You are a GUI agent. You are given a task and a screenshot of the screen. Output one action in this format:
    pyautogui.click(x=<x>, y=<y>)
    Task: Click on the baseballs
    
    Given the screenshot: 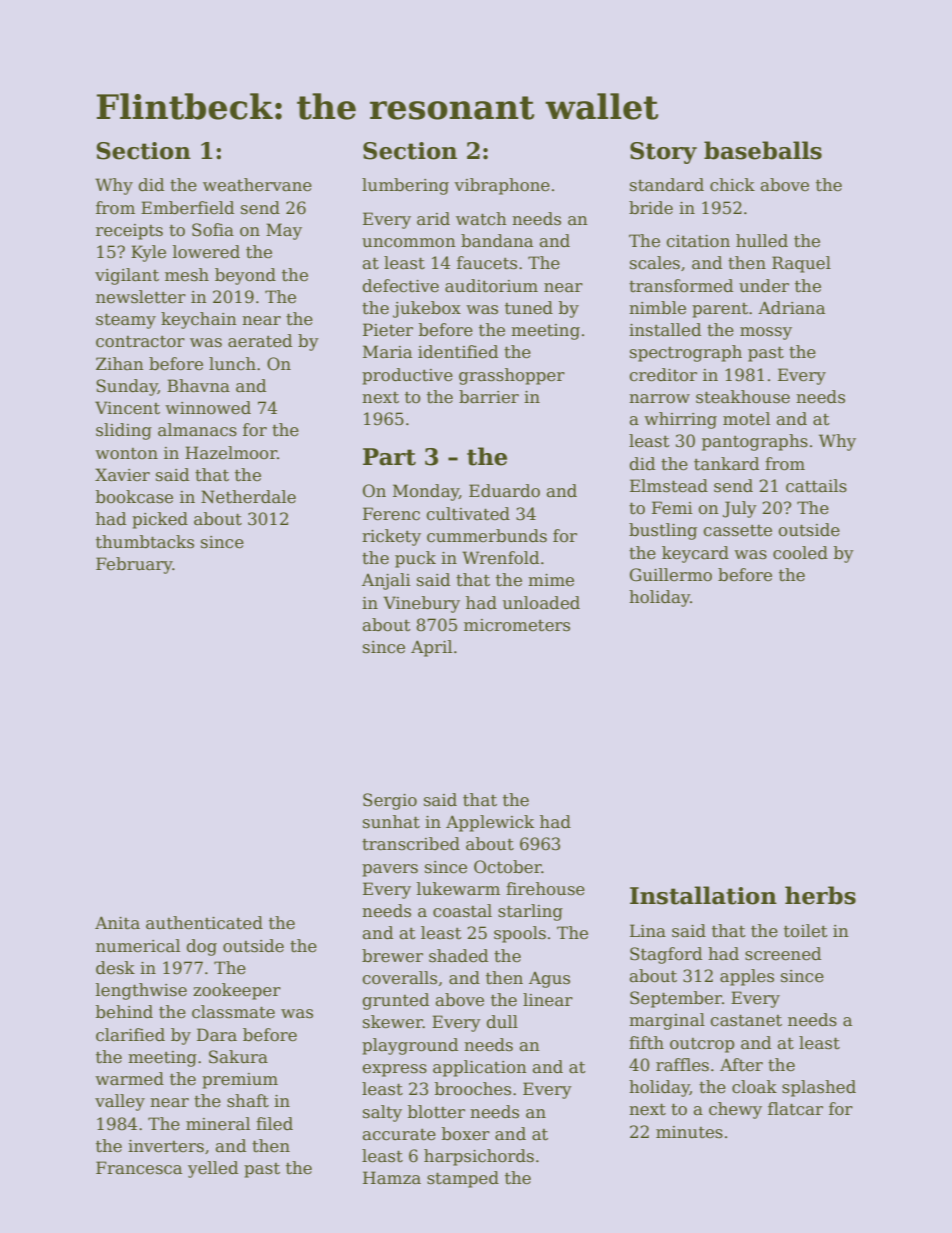 What is the action you would take?
    pyautogui.click(x=763, y=150)
